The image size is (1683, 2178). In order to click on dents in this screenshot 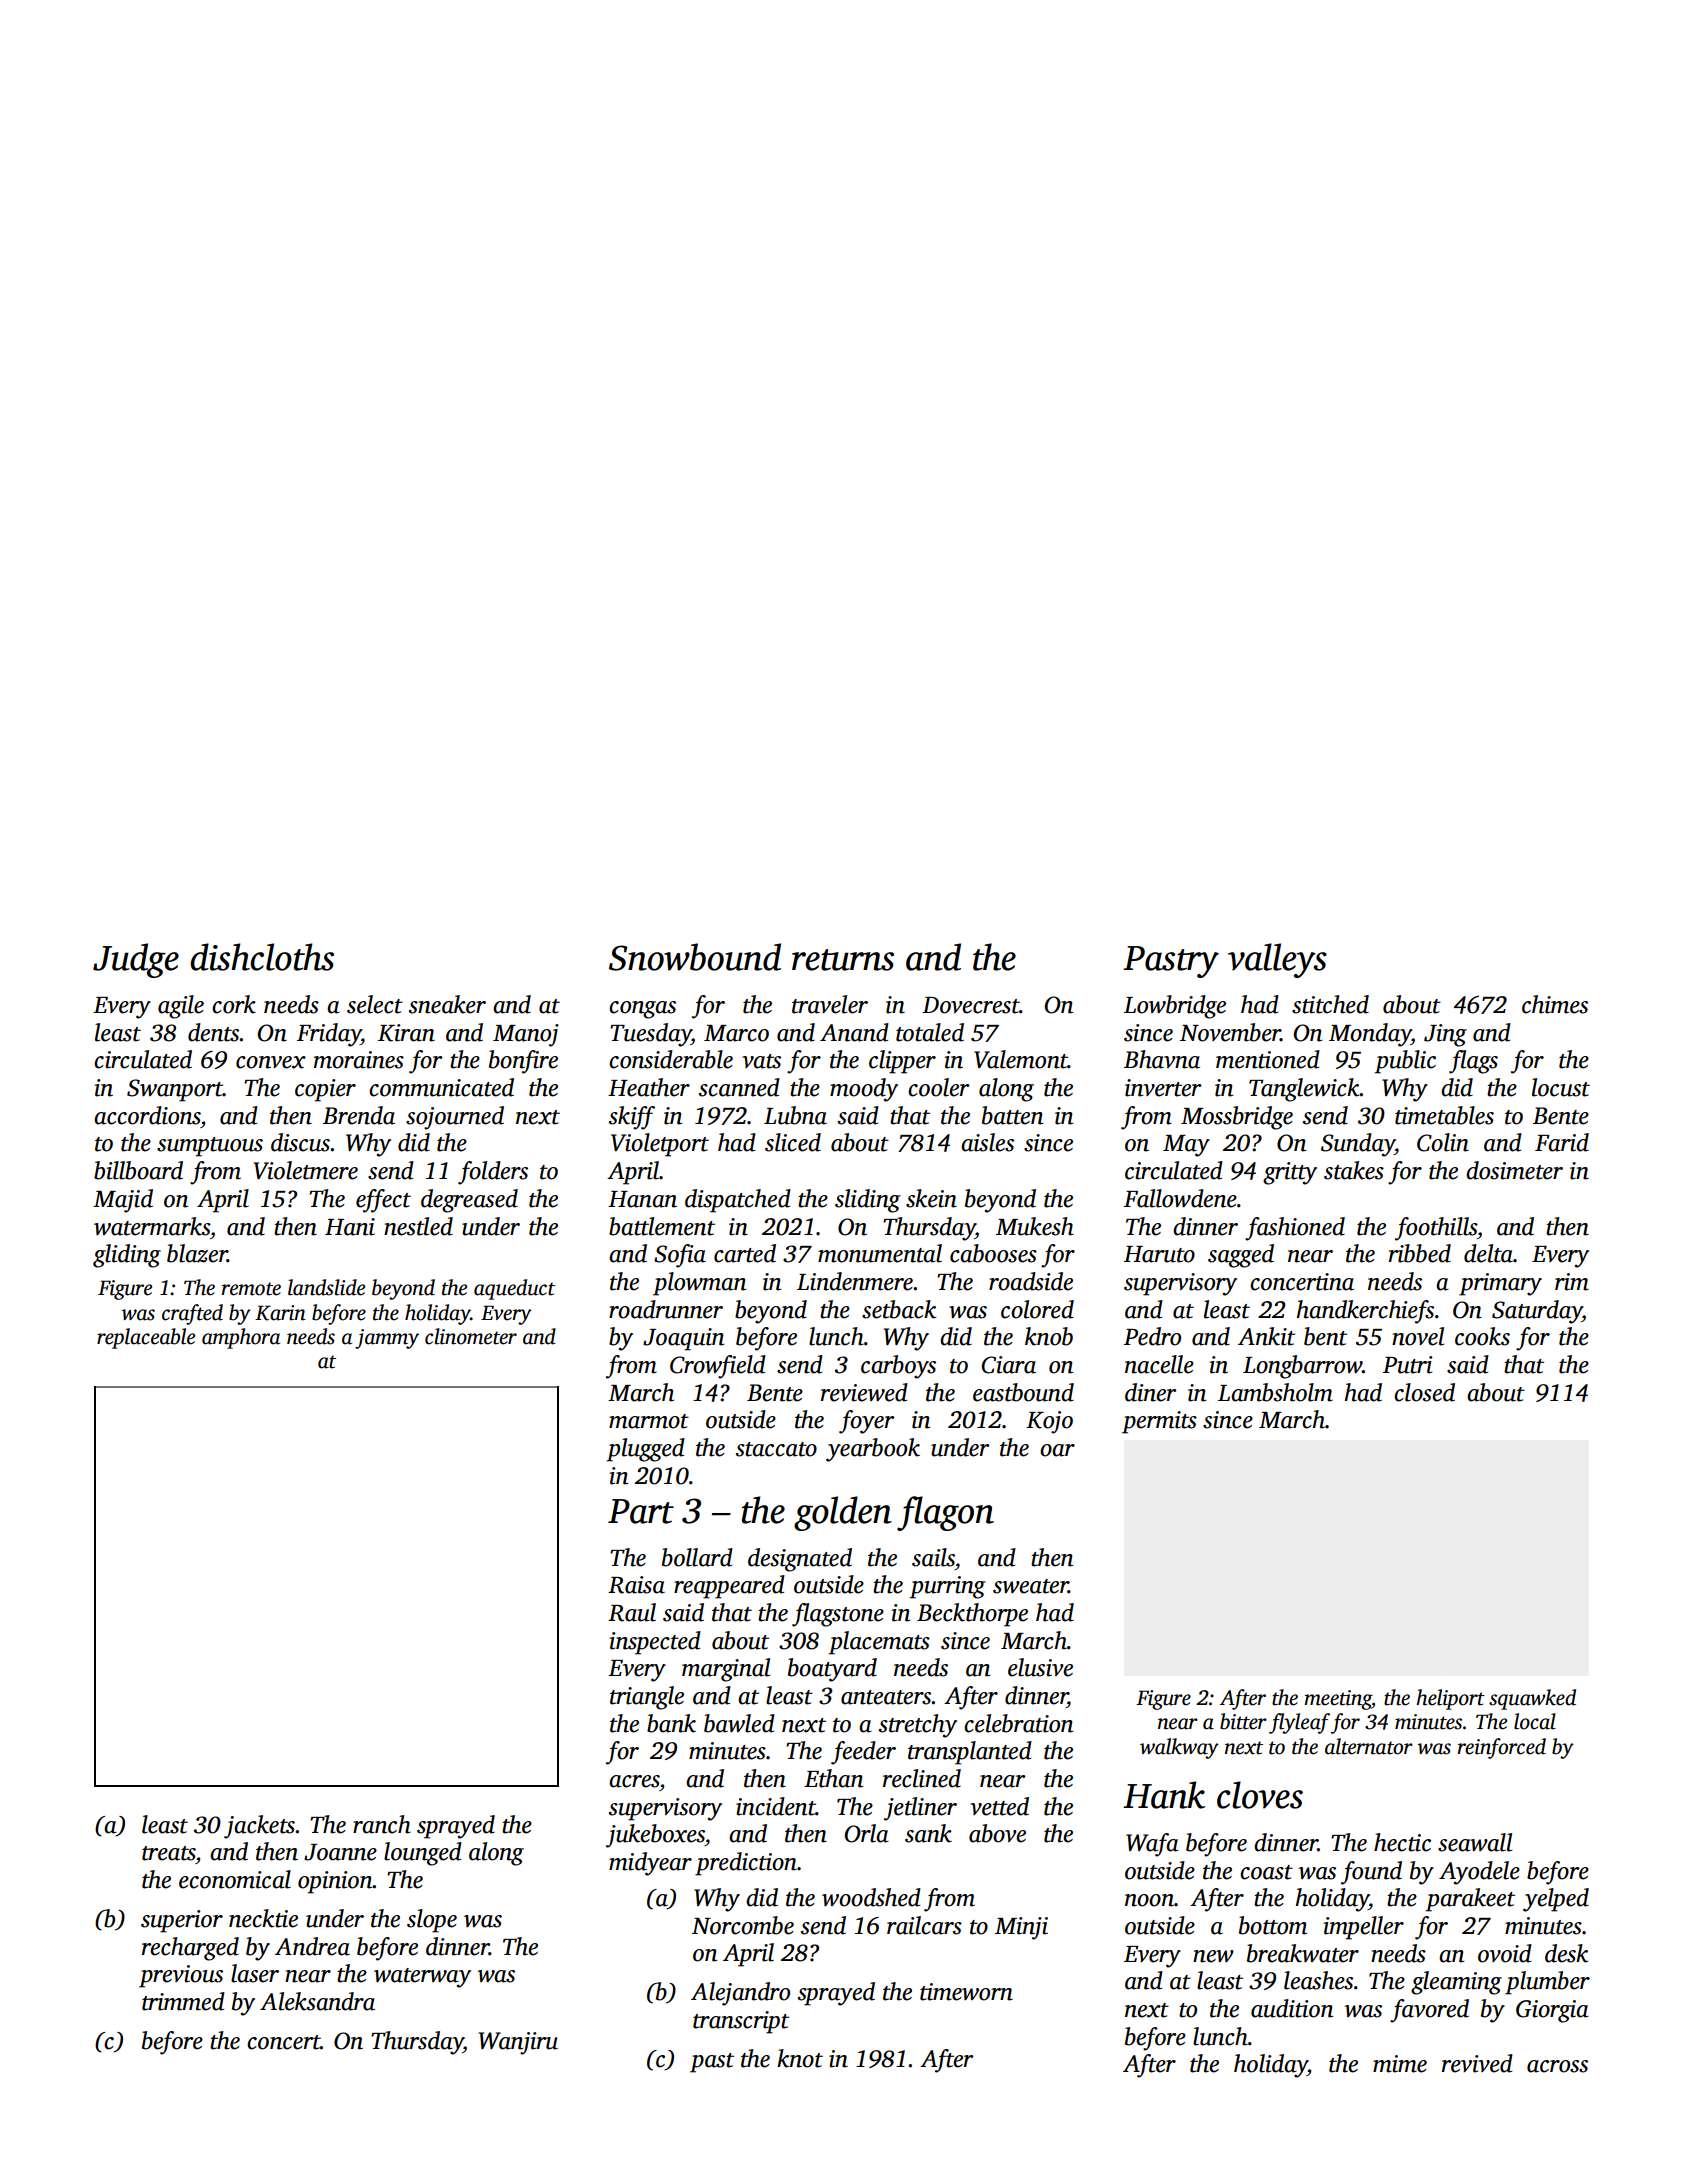, I will do `click(214, 1032)`.
